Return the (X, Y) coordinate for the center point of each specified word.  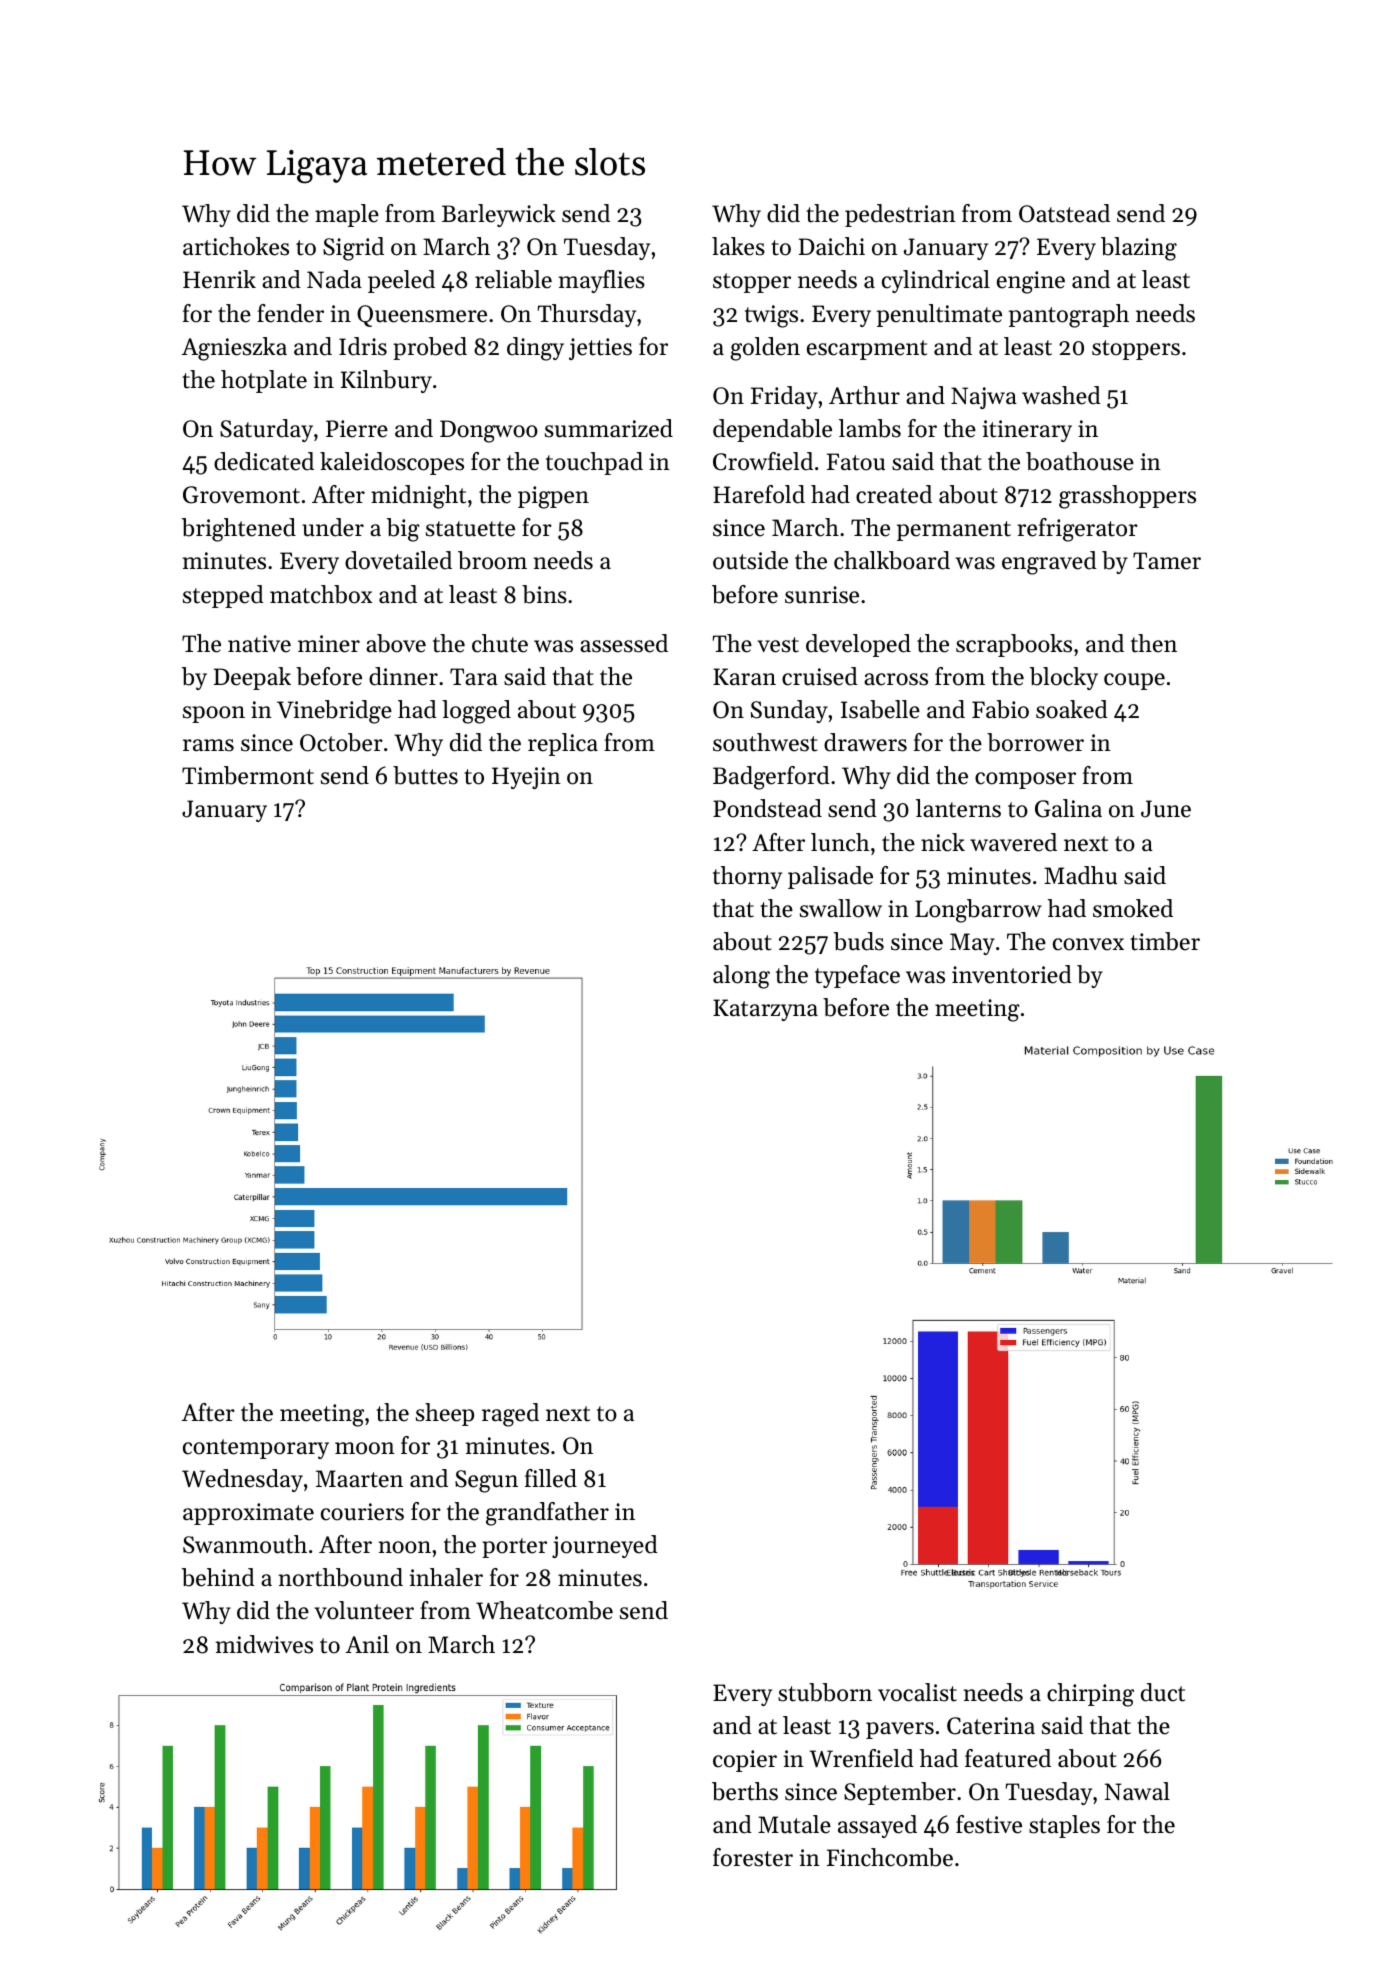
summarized (609, 428)
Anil (367, 1644)
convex (1088, 944)
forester (753, 1857)
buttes (425, 775)
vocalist (917, 1692)
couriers (362, 1512)
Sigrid (353, 249)
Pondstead (767, 808)
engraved (1049, 563)
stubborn (825, 1692)
